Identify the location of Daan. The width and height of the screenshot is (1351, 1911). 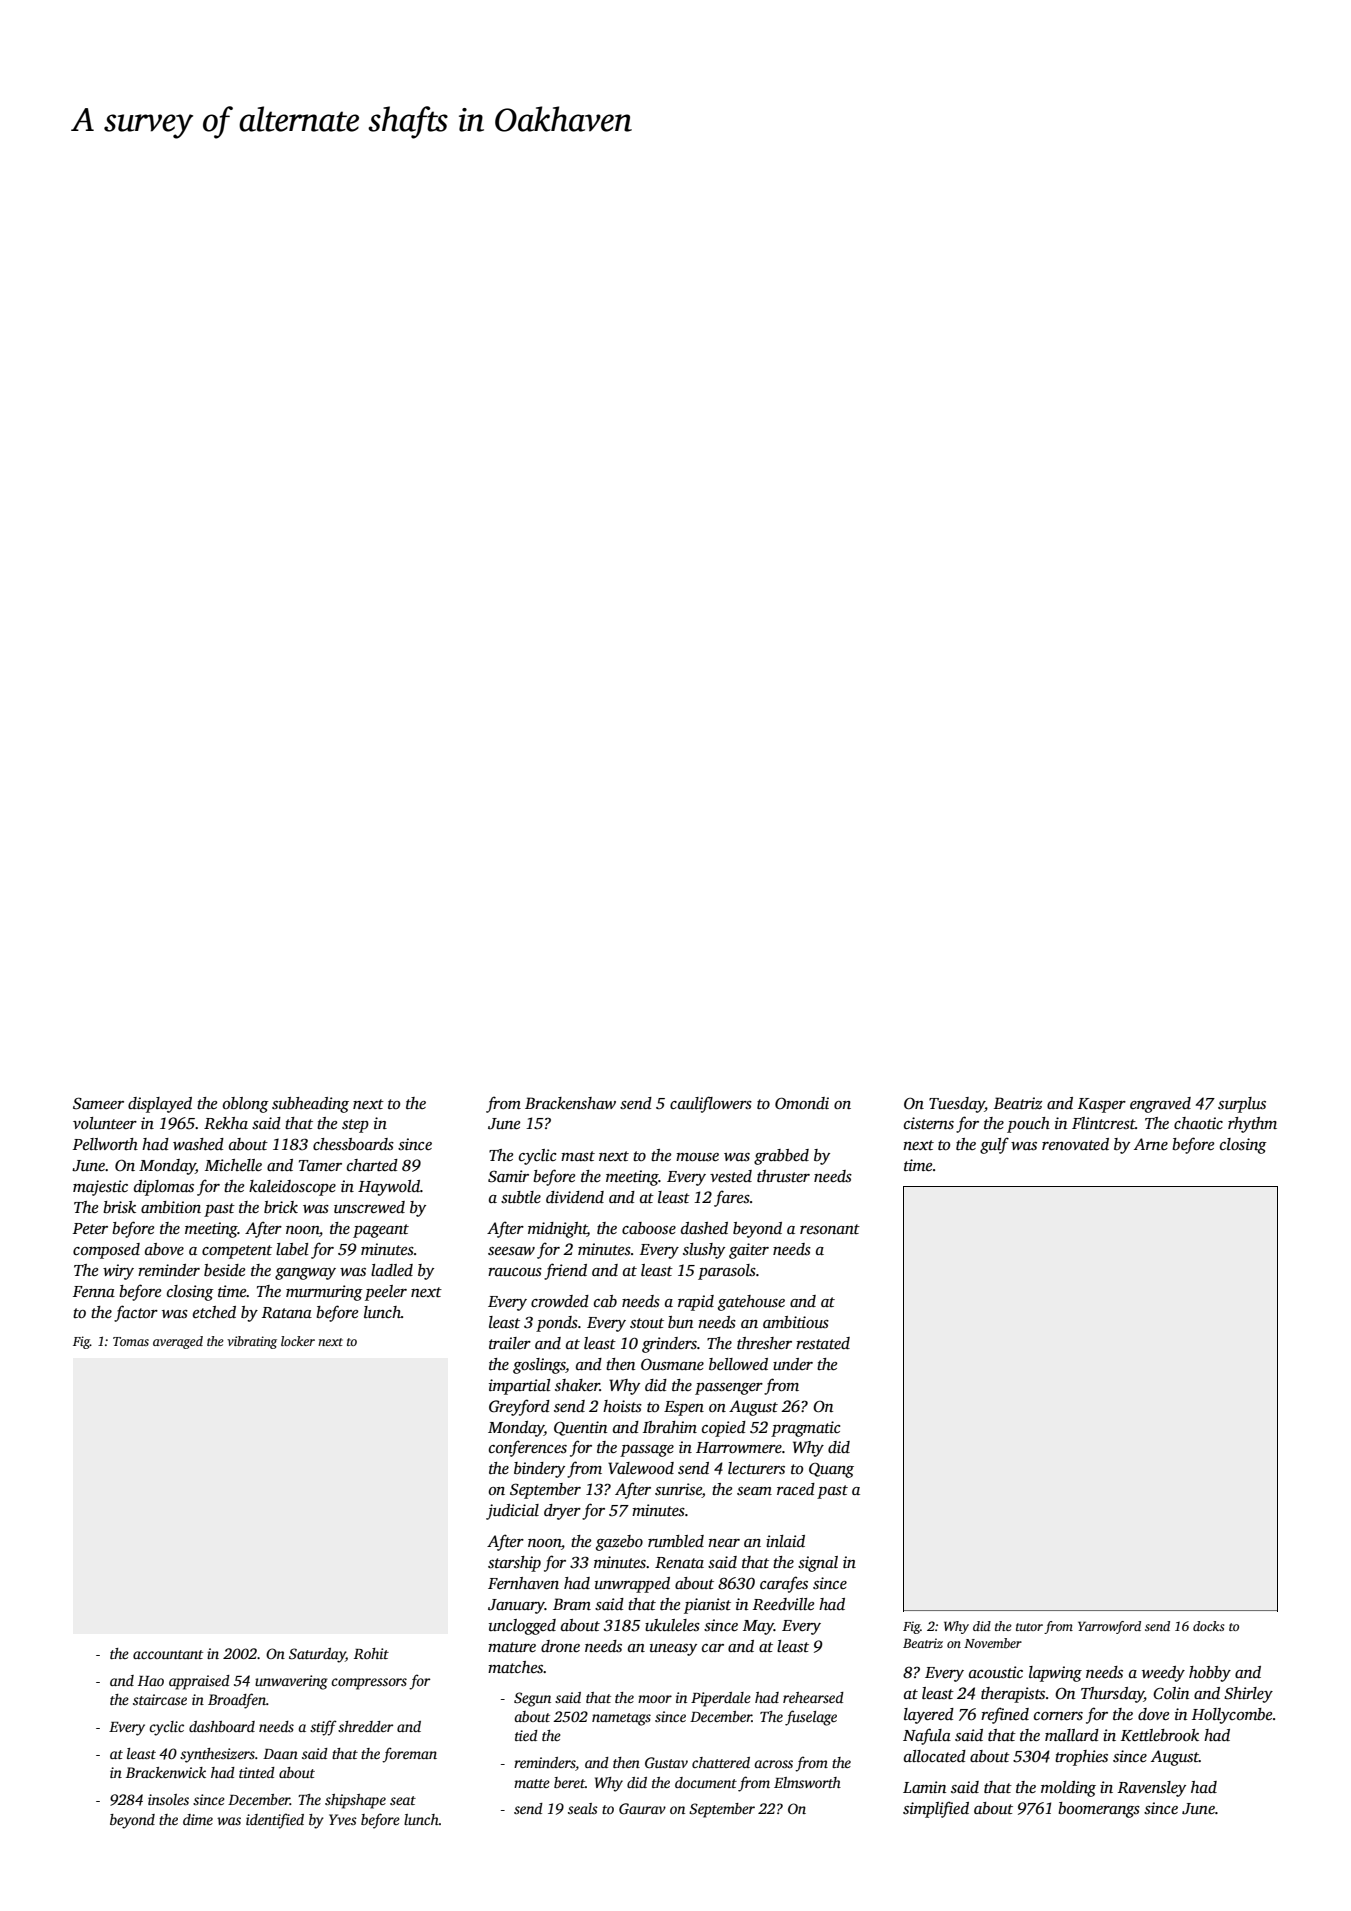
(280, 1754).
